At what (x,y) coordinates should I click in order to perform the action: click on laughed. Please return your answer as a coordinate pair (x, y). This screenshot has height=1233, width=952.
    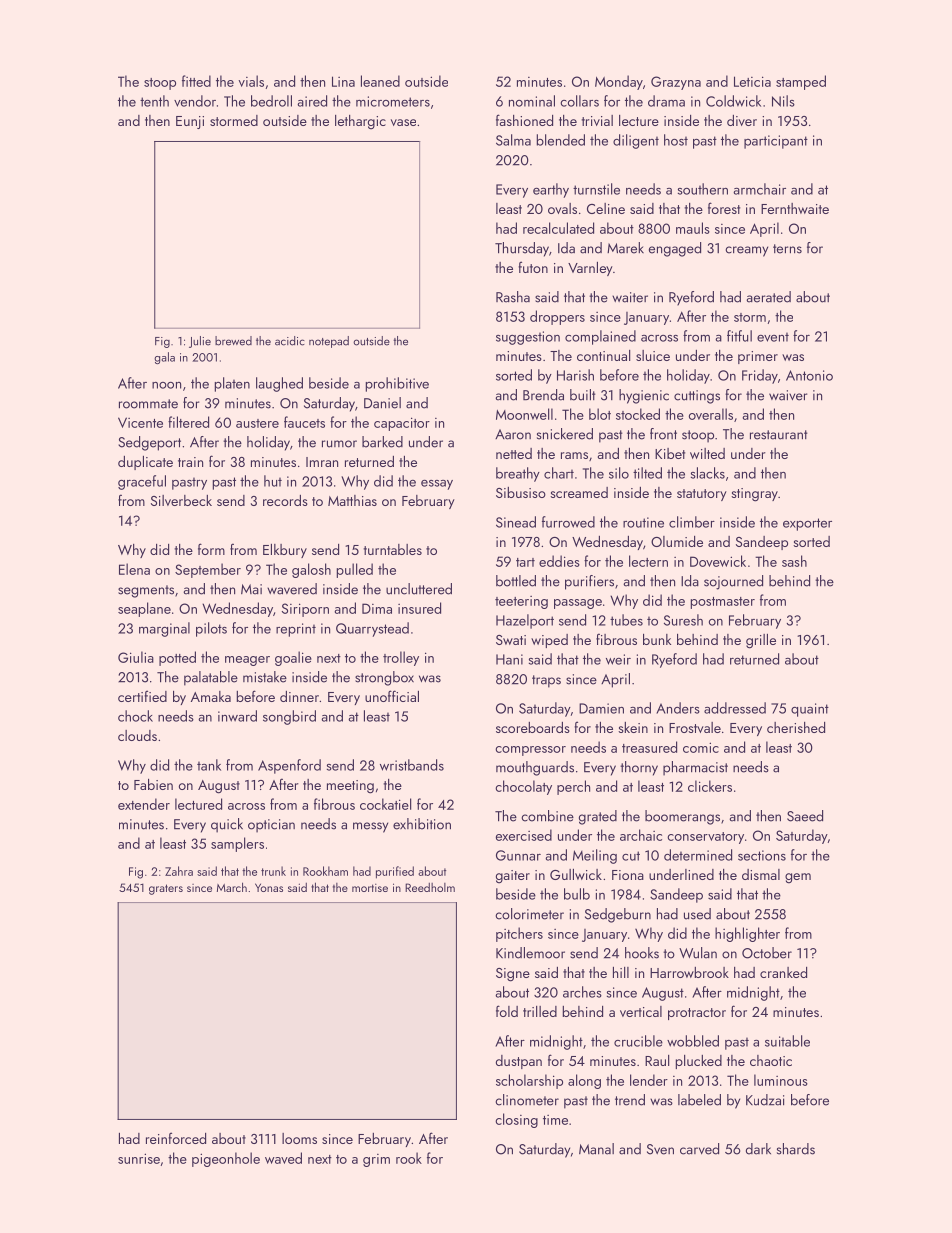
    Looking at the image, I should click on (279, 384).
